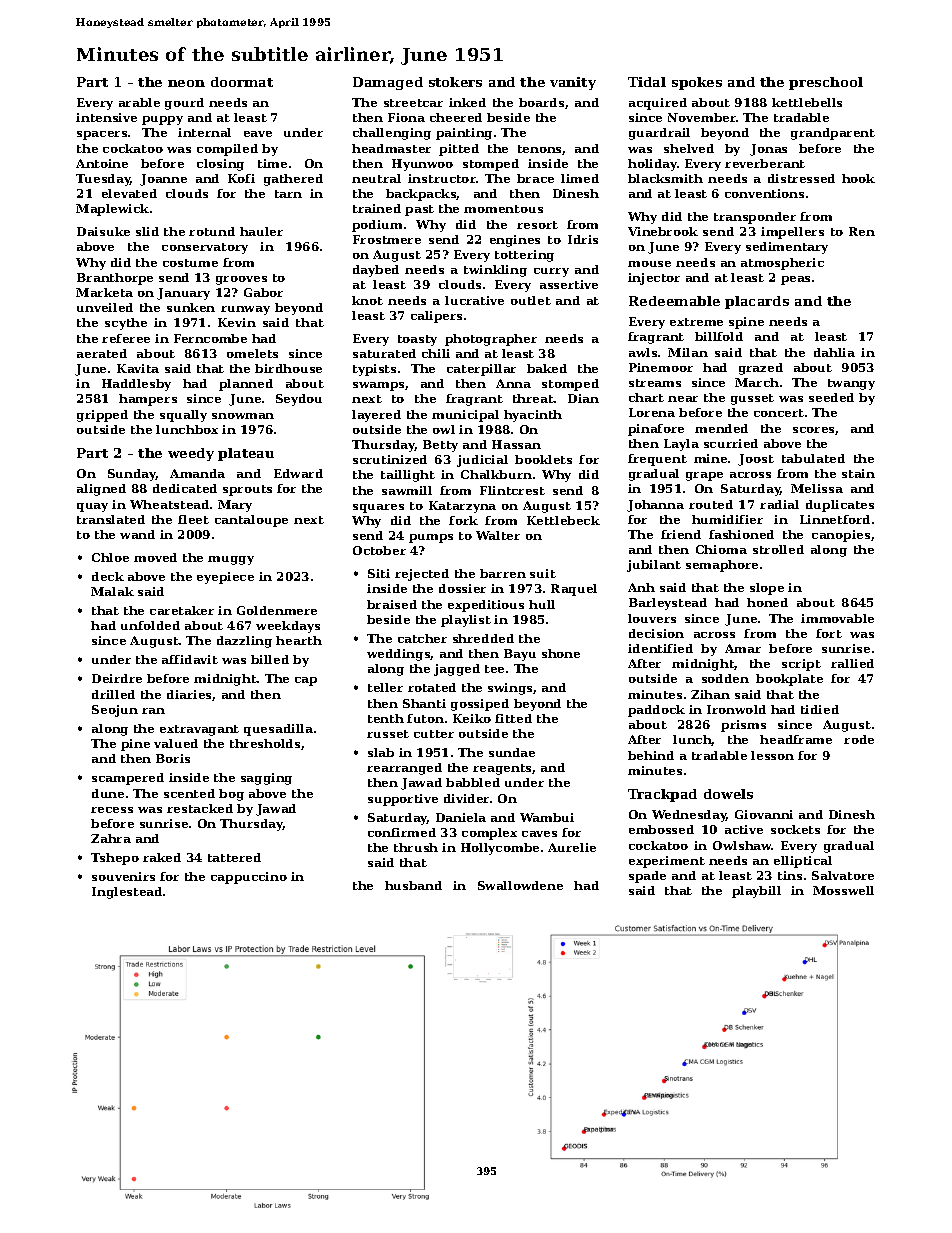 The height and width of the document is (1233, 952). What do you see at coordinates (193, 519) in the document?
I see `fleet` at bounding box center [193, 519].
